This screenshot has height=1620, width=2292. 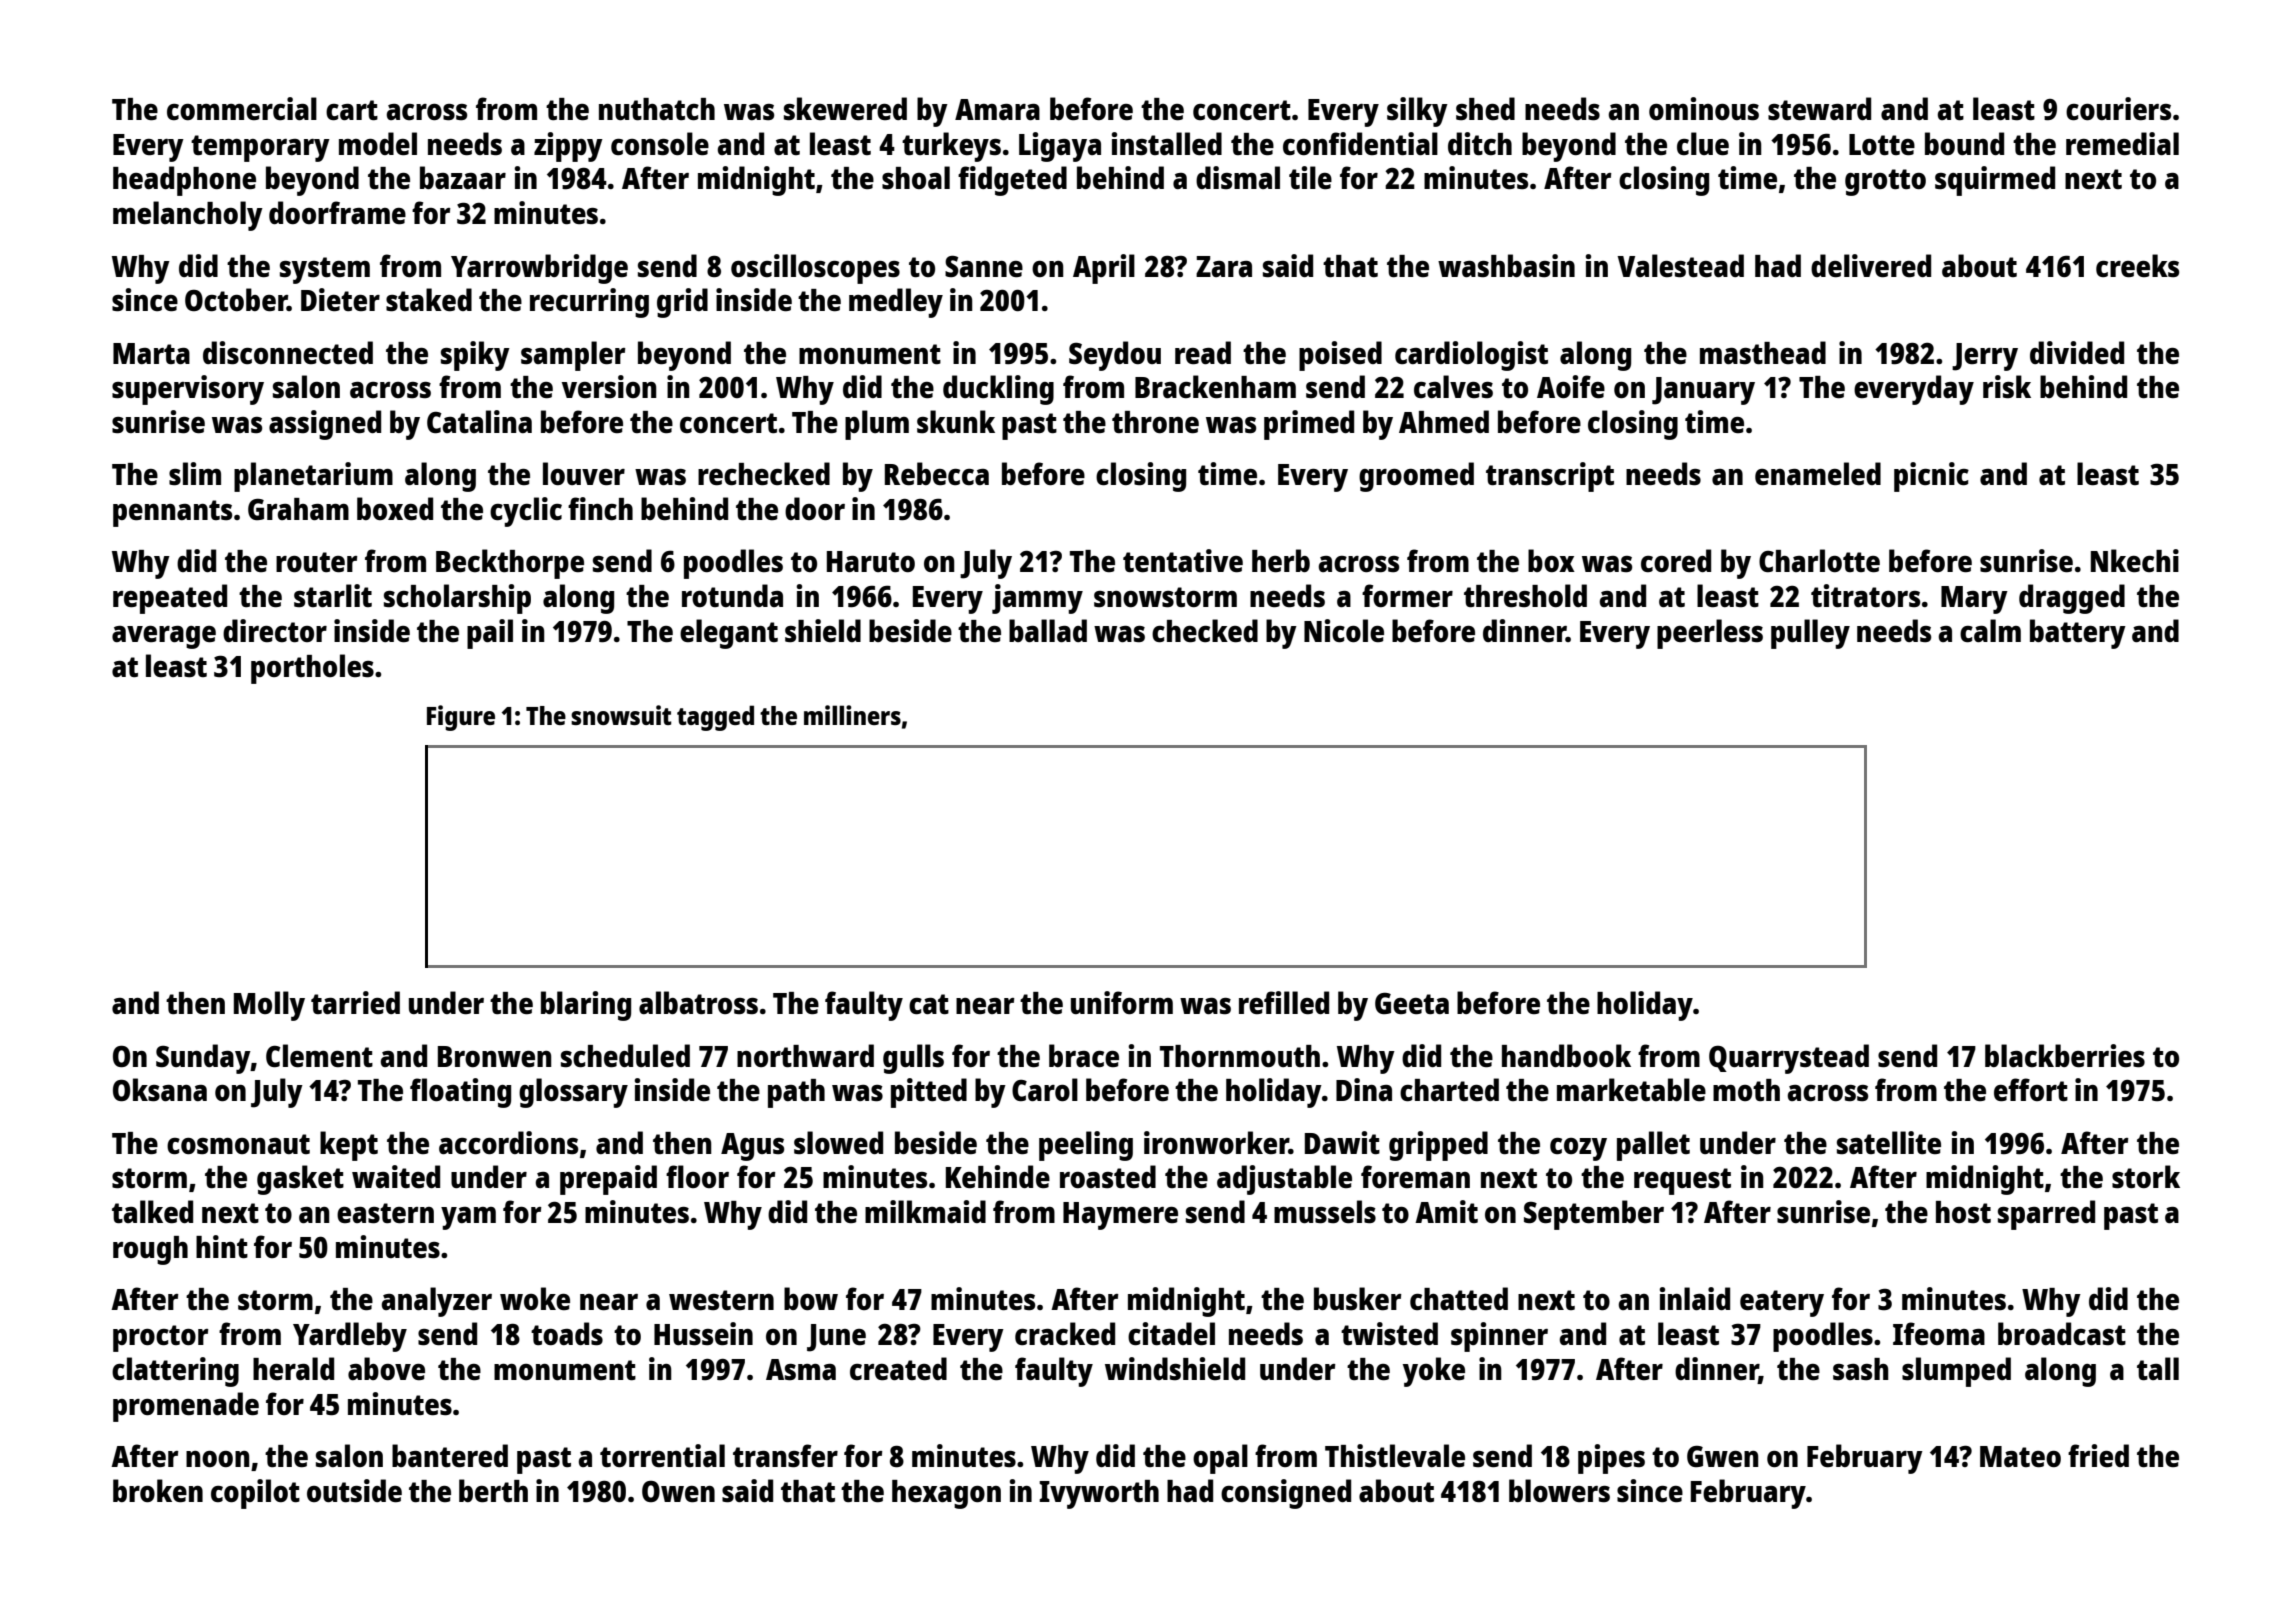 What do you see at coordinates (1115, 356) in the screenshot?
I see `Seydou` at bounding box center [1115, 356].
